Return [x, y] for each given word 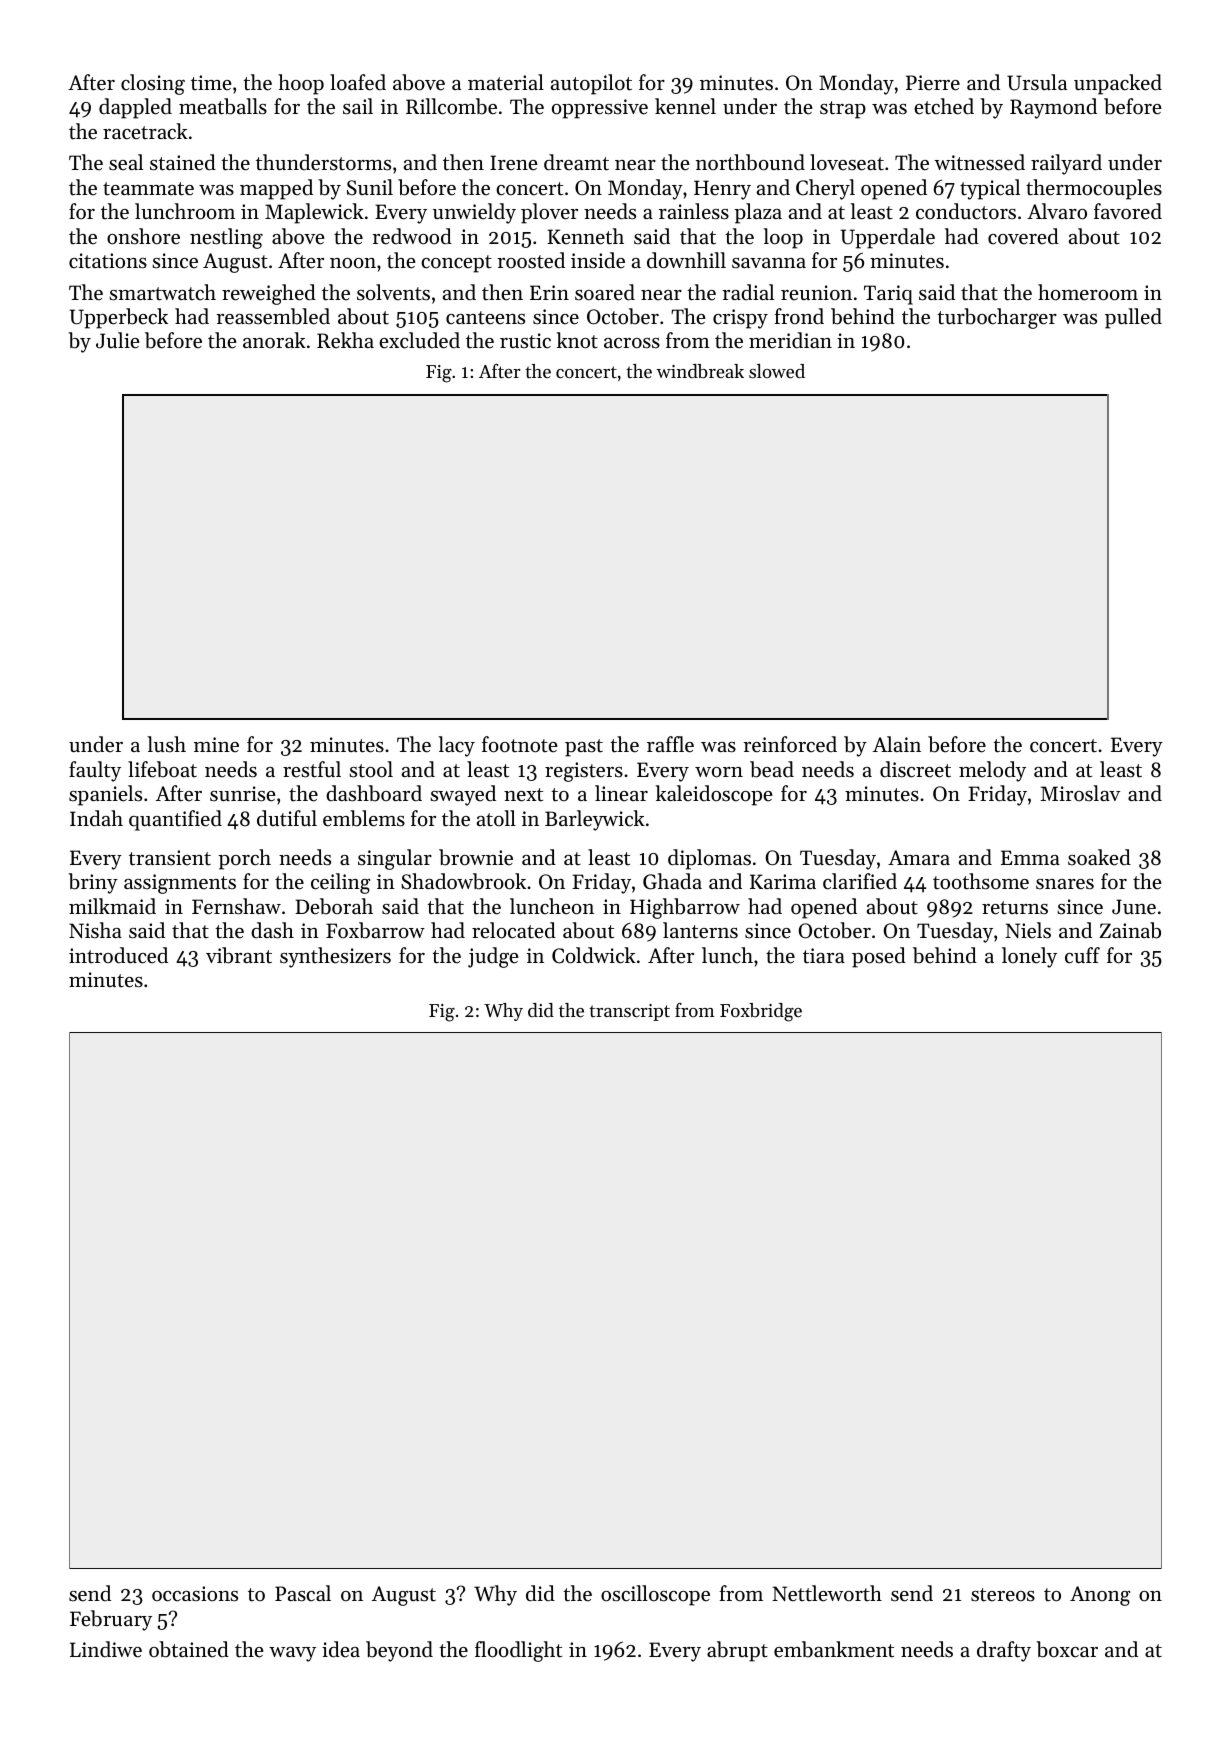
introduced [118, 955]
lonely [1029, 957]
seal [126, 162]
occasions [195, 1594]
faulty [95, 771]
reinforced [790, 744]
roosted [531, 260]
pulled [1133, 318]
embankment [834, 1649]
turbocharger [997, 318]
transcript [629, 1012]
